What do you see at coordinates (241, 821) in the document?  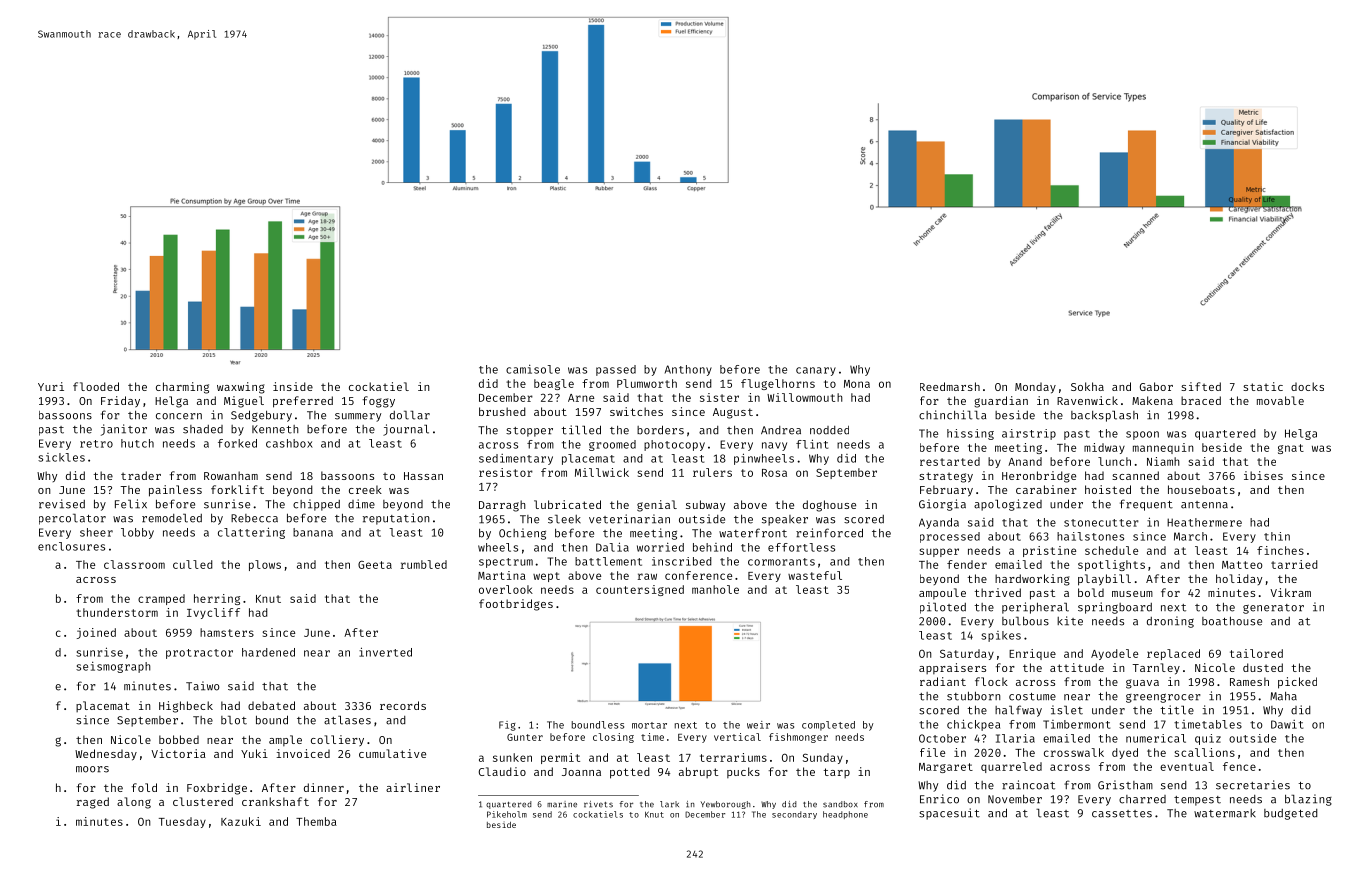 I see `Kazuki` at bounding box center [241, 821].
